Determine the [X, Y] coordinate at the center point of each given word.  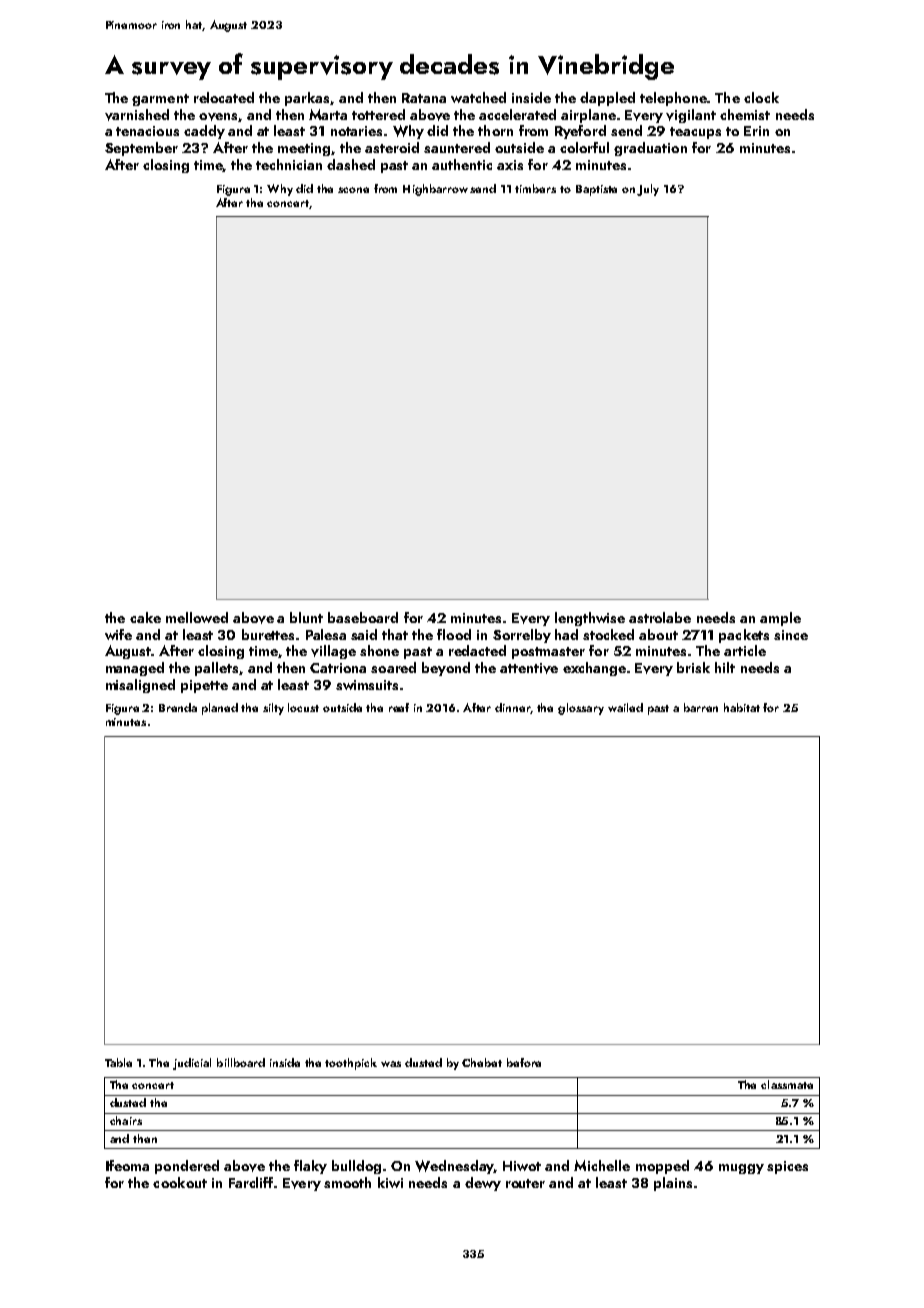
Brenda [178, 707]
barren [701, 707]
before [524, 1062]
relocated [224, 97]
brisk [693, 667]
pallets [216, 669]
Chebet [482, 1062]
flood [454, 634]
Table [118, 1062]
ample [780, 619]
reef [399, 707]
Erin [756, 131]
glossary [581, 709]
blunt [306, 617]
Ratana [424, 98]
